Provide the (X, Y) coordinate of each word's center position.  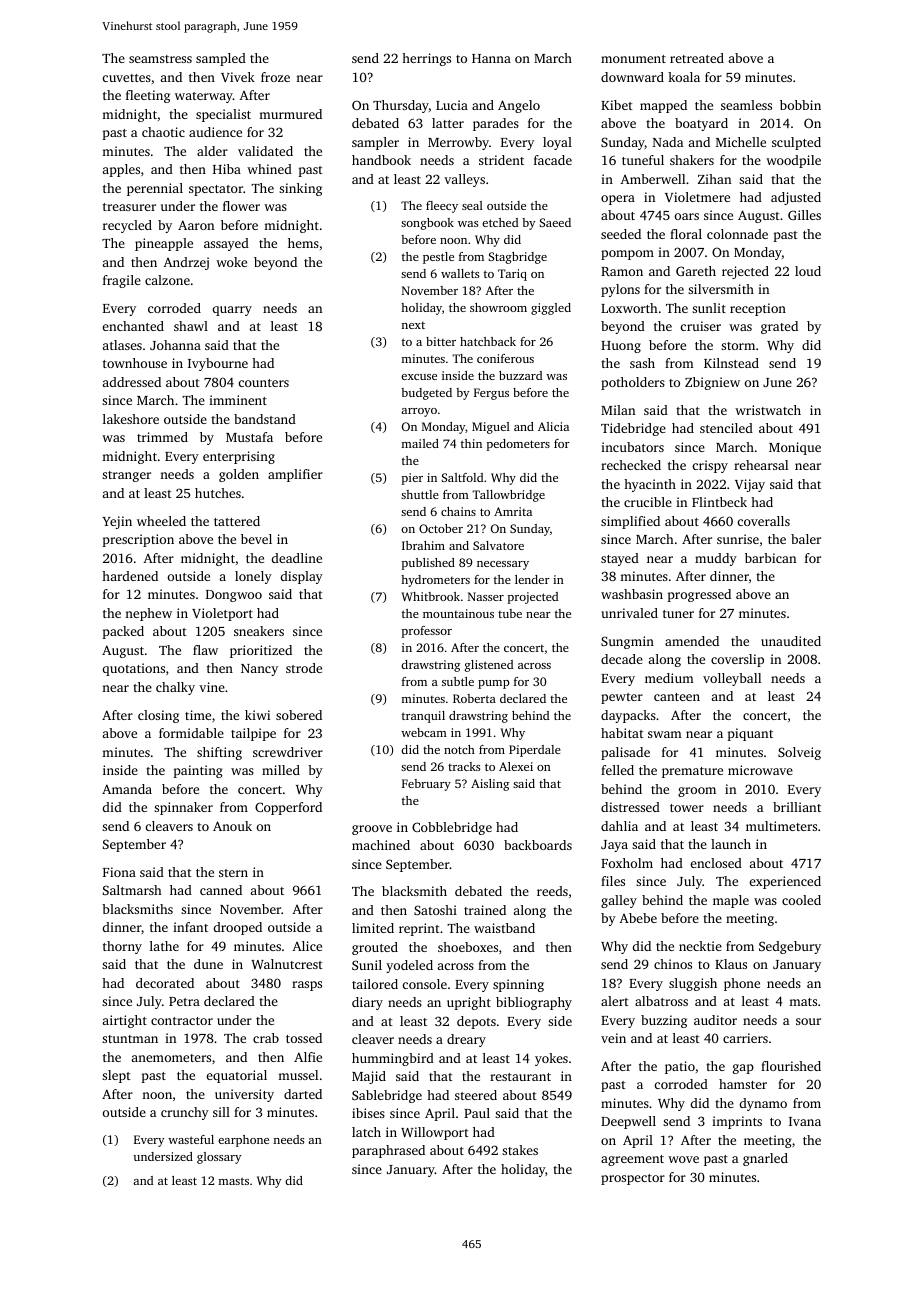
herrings (426, 59)
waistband (504, 928)
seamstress (160, 59)
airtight (125, 1021)
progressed (699, 595)
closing (158, 716)
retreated (697, 58)
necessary (503, 565)
